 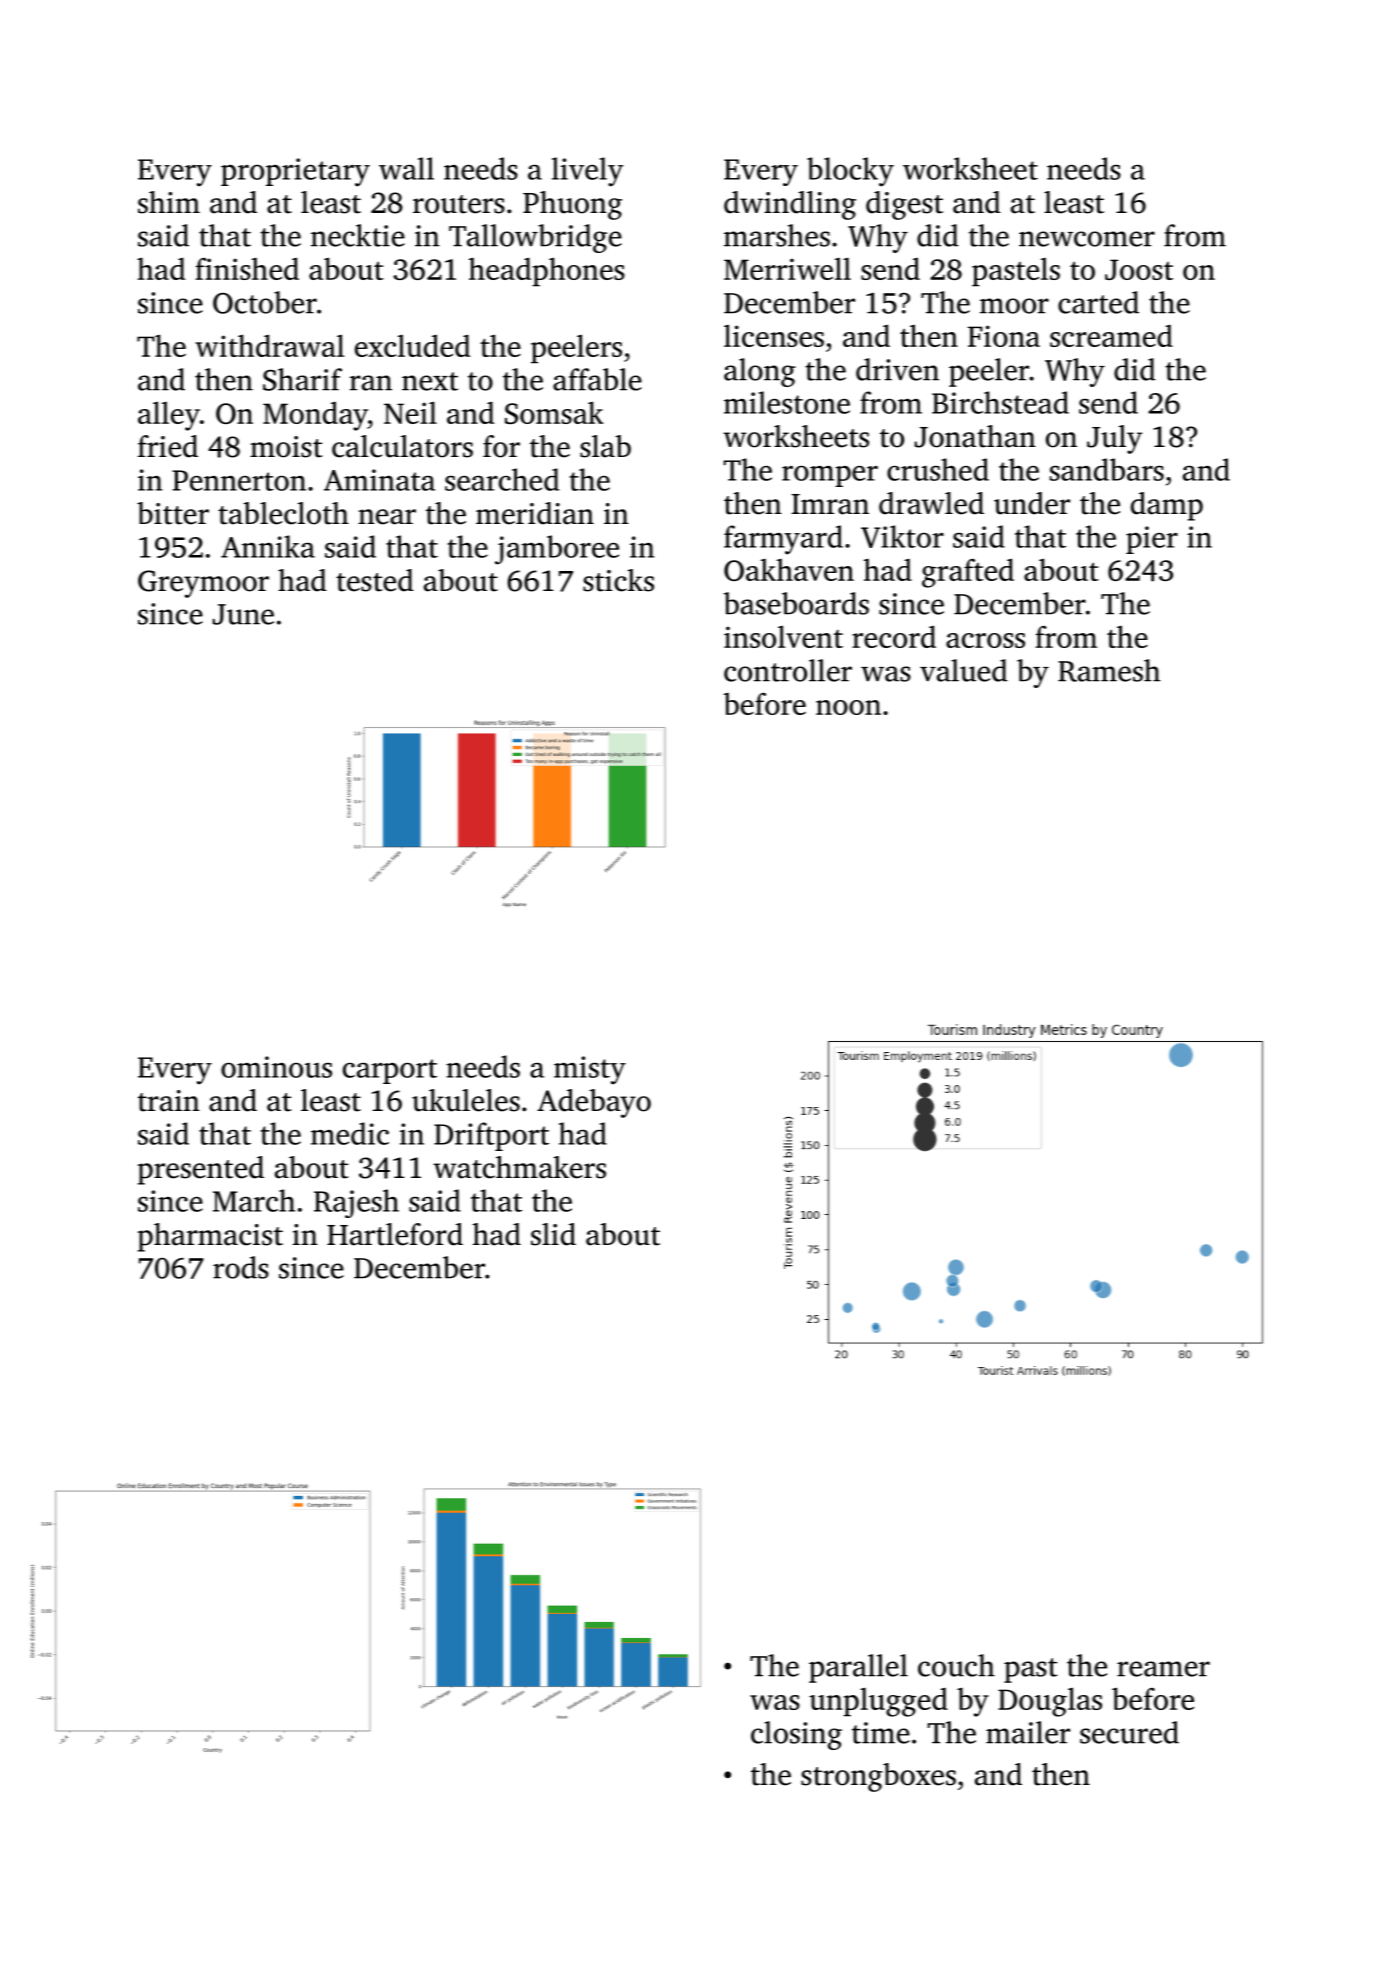 I want to click on finished, so click(x=247, y=268).
